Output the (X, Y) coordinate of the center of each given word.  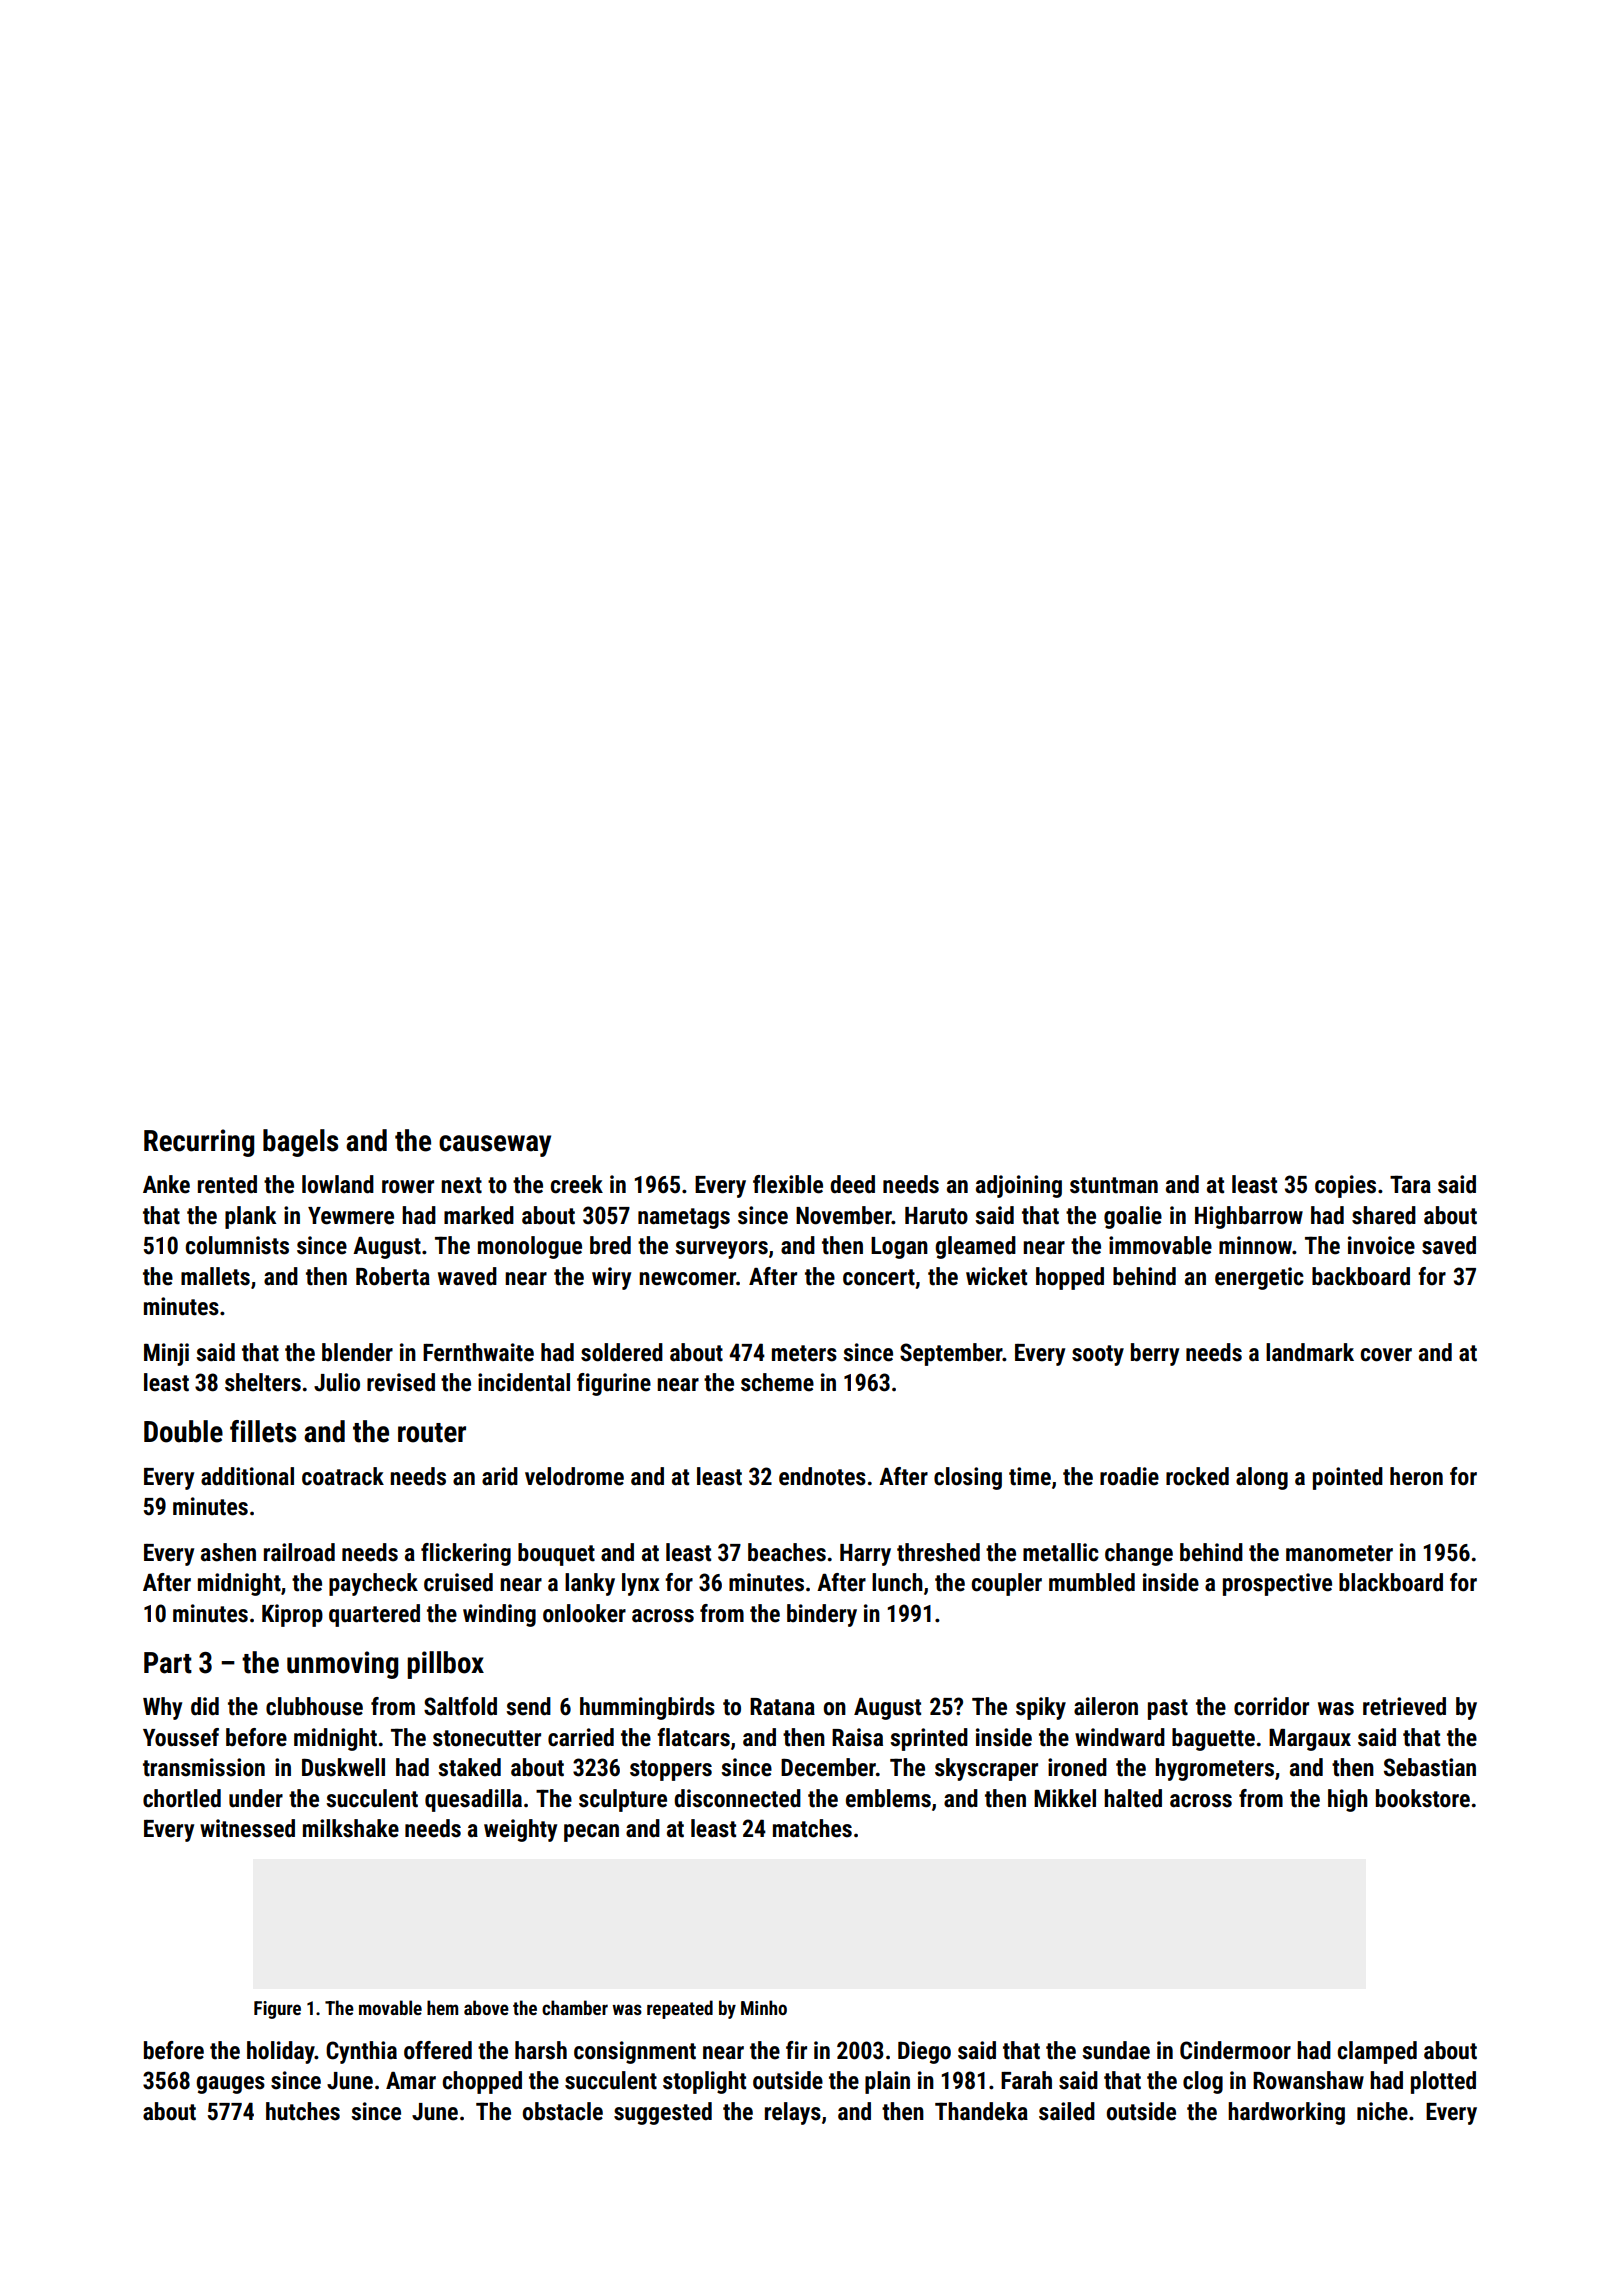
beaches (787, 1552)
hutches (303, 2111)
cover (1386, 1355)
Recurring (199, 1143)
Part (168, 1663)
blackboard (1391, 1582)
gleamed (975, 1247)
